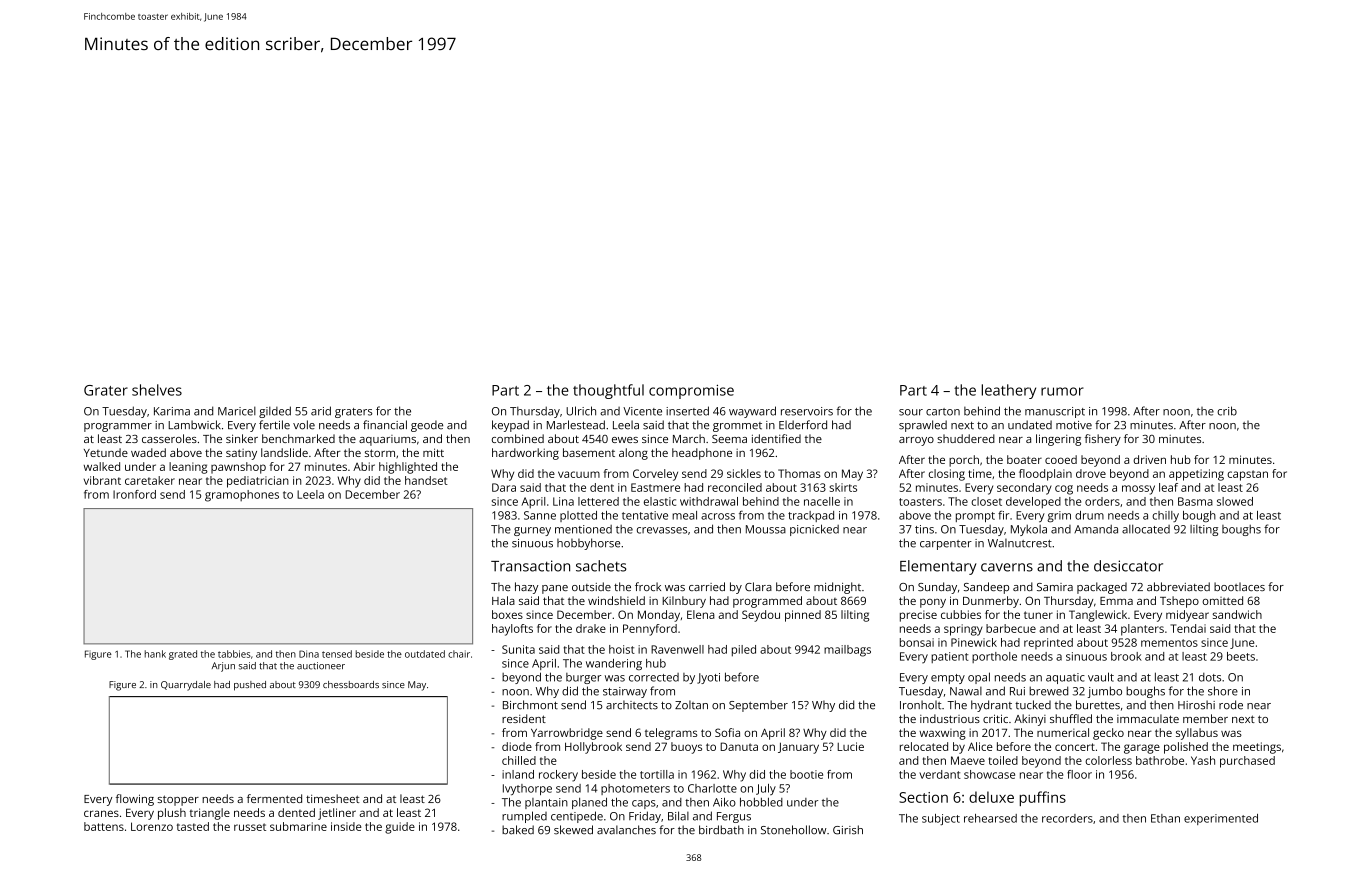 The height and width of the screenshot is (887, 1372). Describe the element at coordinates (1241, 656) in the screenshot. I see `beets` at that location.
